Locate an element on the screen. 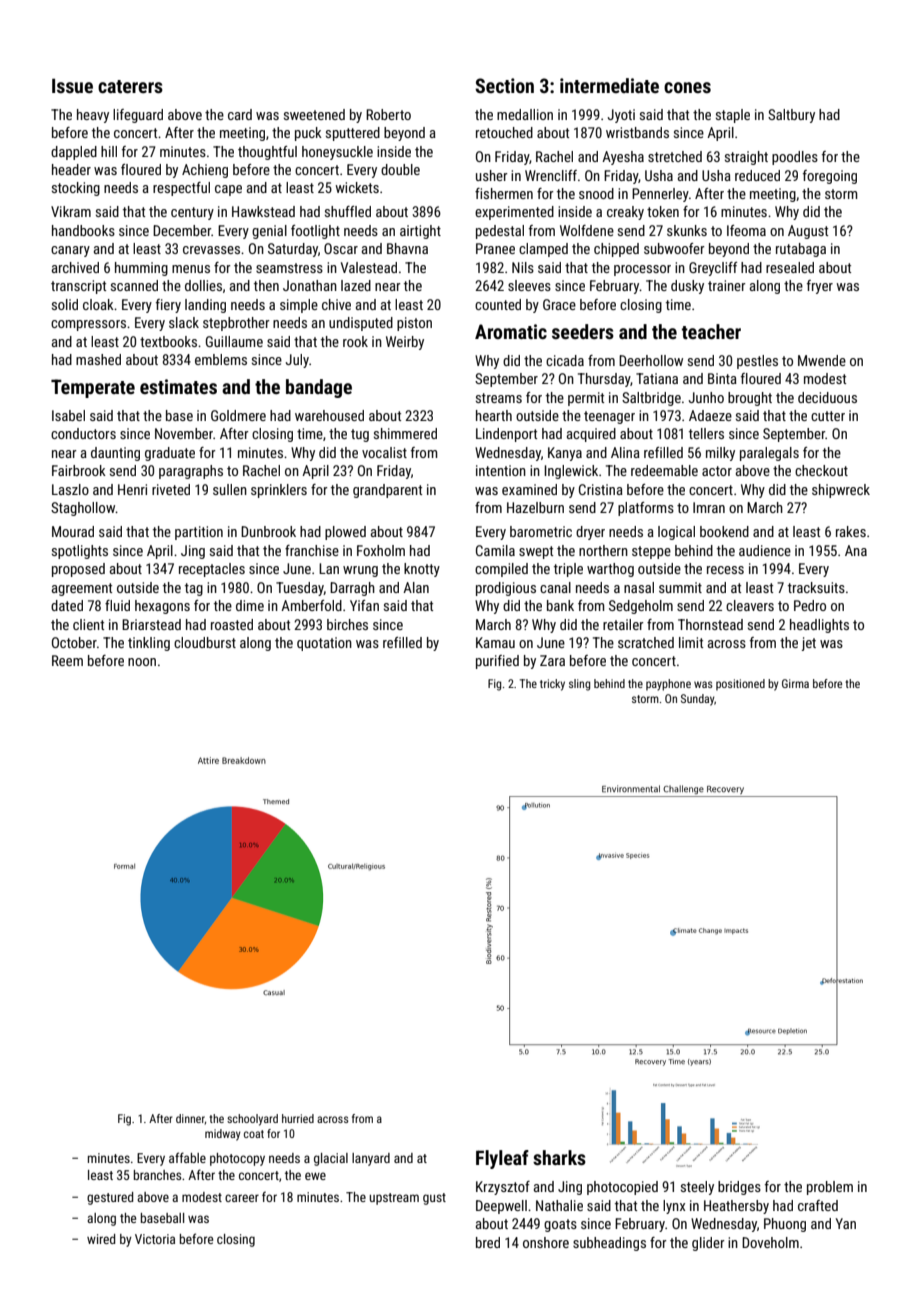  sharks is located at coordinates (559, 1157).
